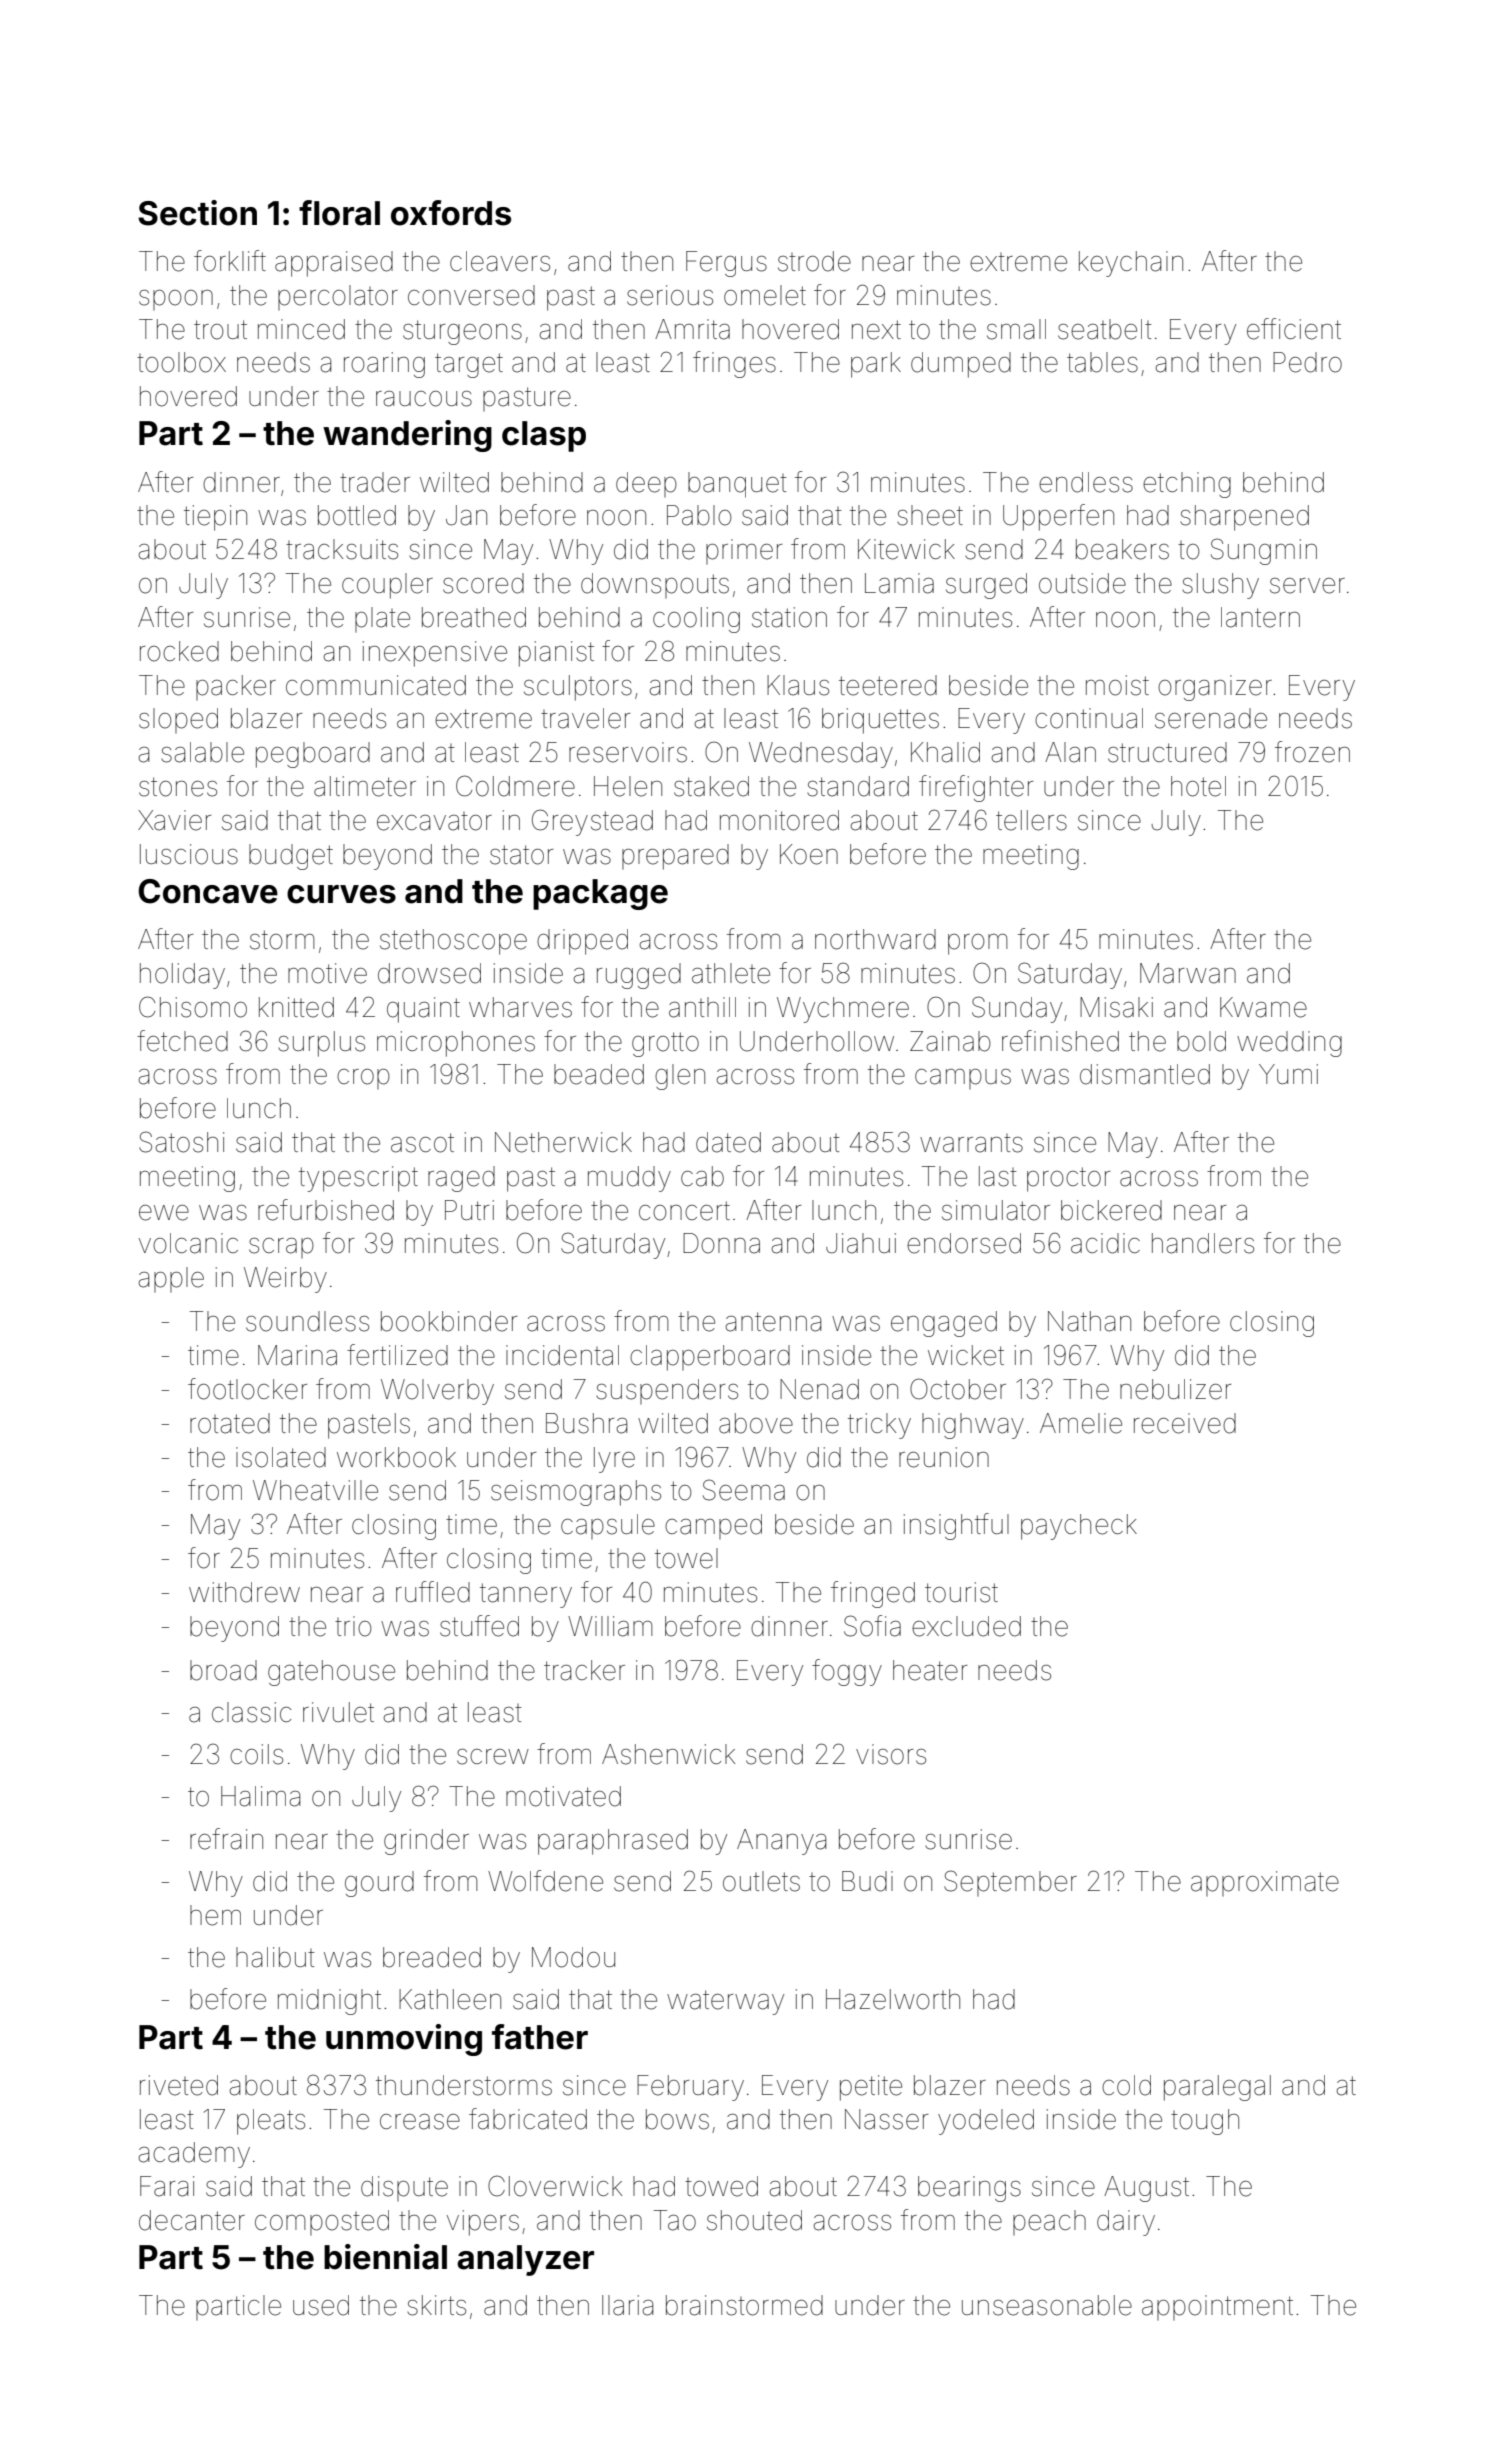  What do you see at coordinates (384, 365) in the screenshot?
I see `roaring` at bounding box center [384, 365].
